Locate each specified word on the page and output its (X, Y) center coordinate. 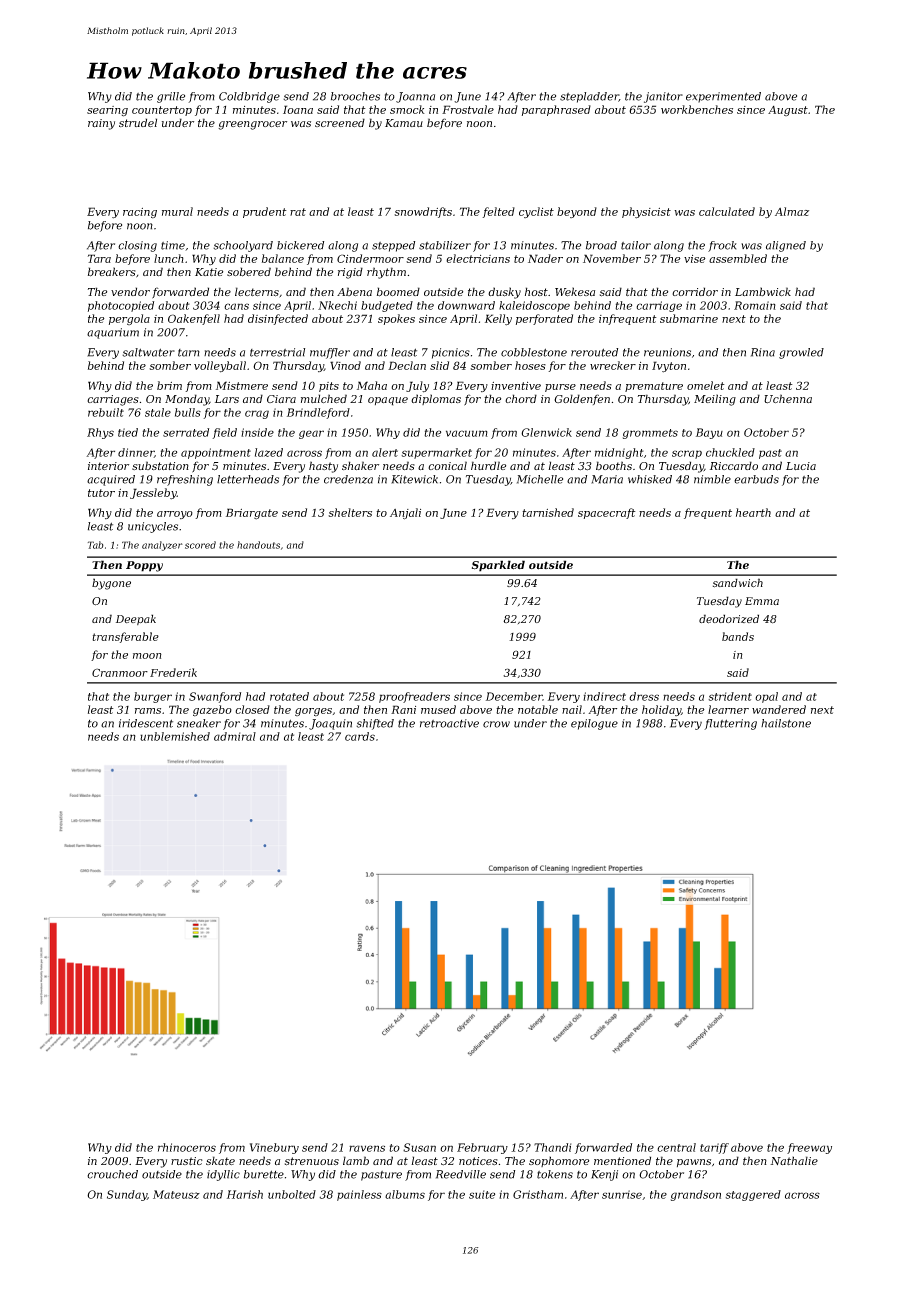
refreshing (185, 480)
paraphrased (556, 110)
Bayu (709, 433)
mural (177, 211)
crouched (112, 1174)
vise (695, 259)
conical (447, 465)
